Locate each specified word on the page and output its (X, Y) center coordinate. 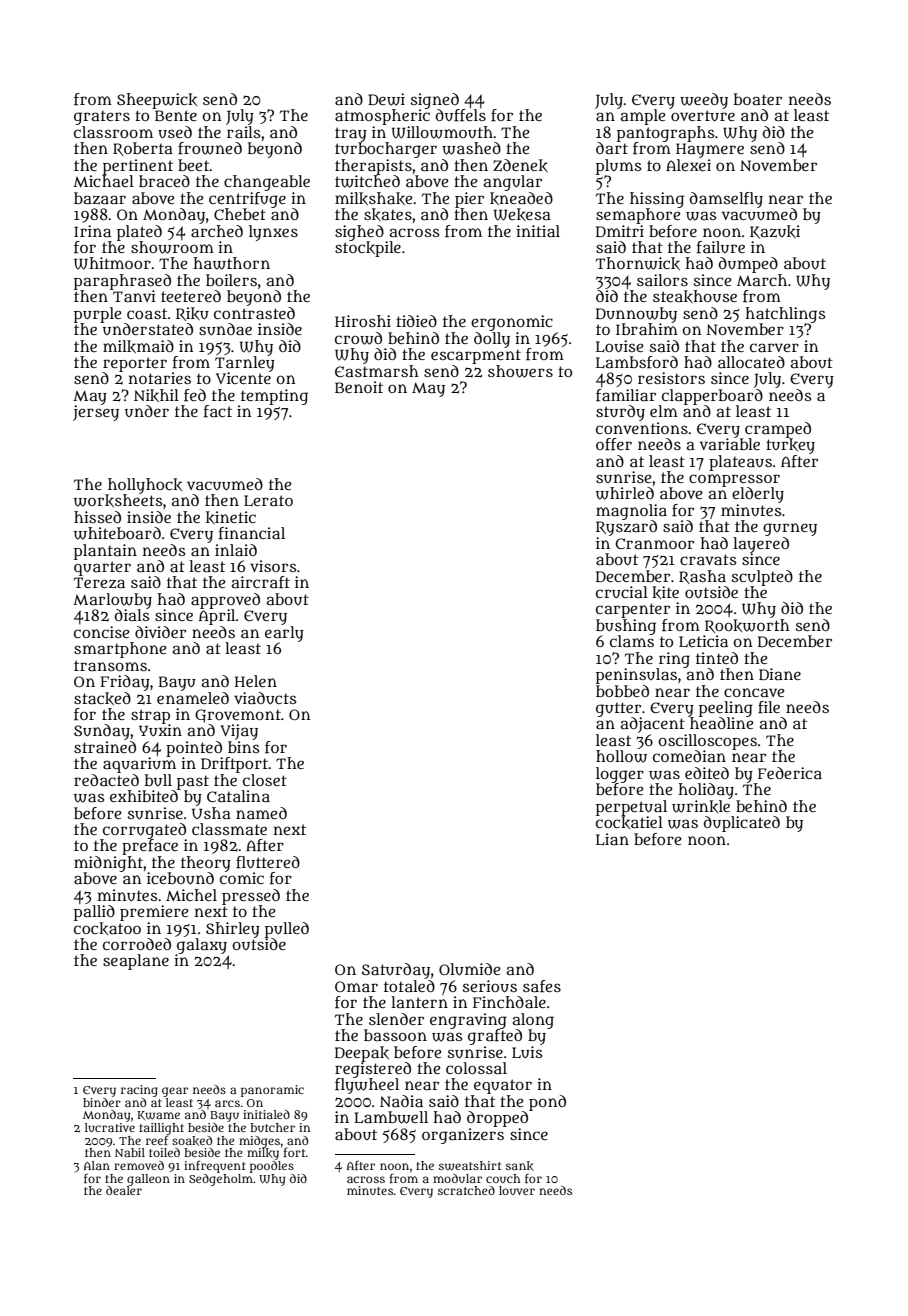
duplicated (742, 824)
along (533, 1021)
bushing (626, 627)
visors (273, 566)
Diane (780, 674)
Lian (612, 839)
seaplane (136, 962)
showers (520, 371)
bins (243, 747)
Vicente (243, 378)
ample (643, 117)
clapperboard (712, 397)
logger (620, 775)
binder (102, 1102)
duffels (461, 115)
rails (243, 132)
